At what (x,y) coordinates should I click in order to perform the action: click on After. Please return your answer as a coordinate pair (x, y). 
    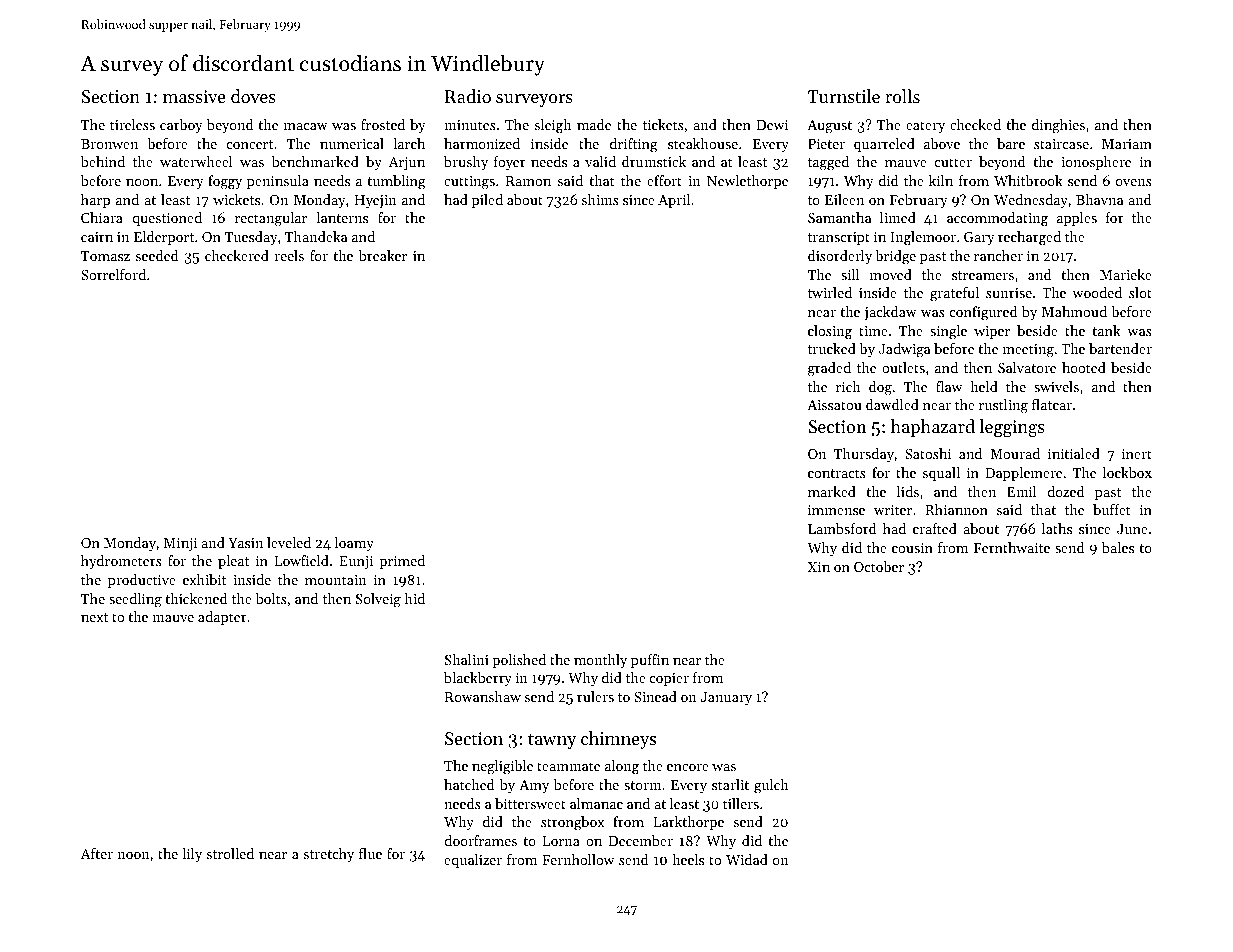
    Looking at the image, I should click on (97, 853).
